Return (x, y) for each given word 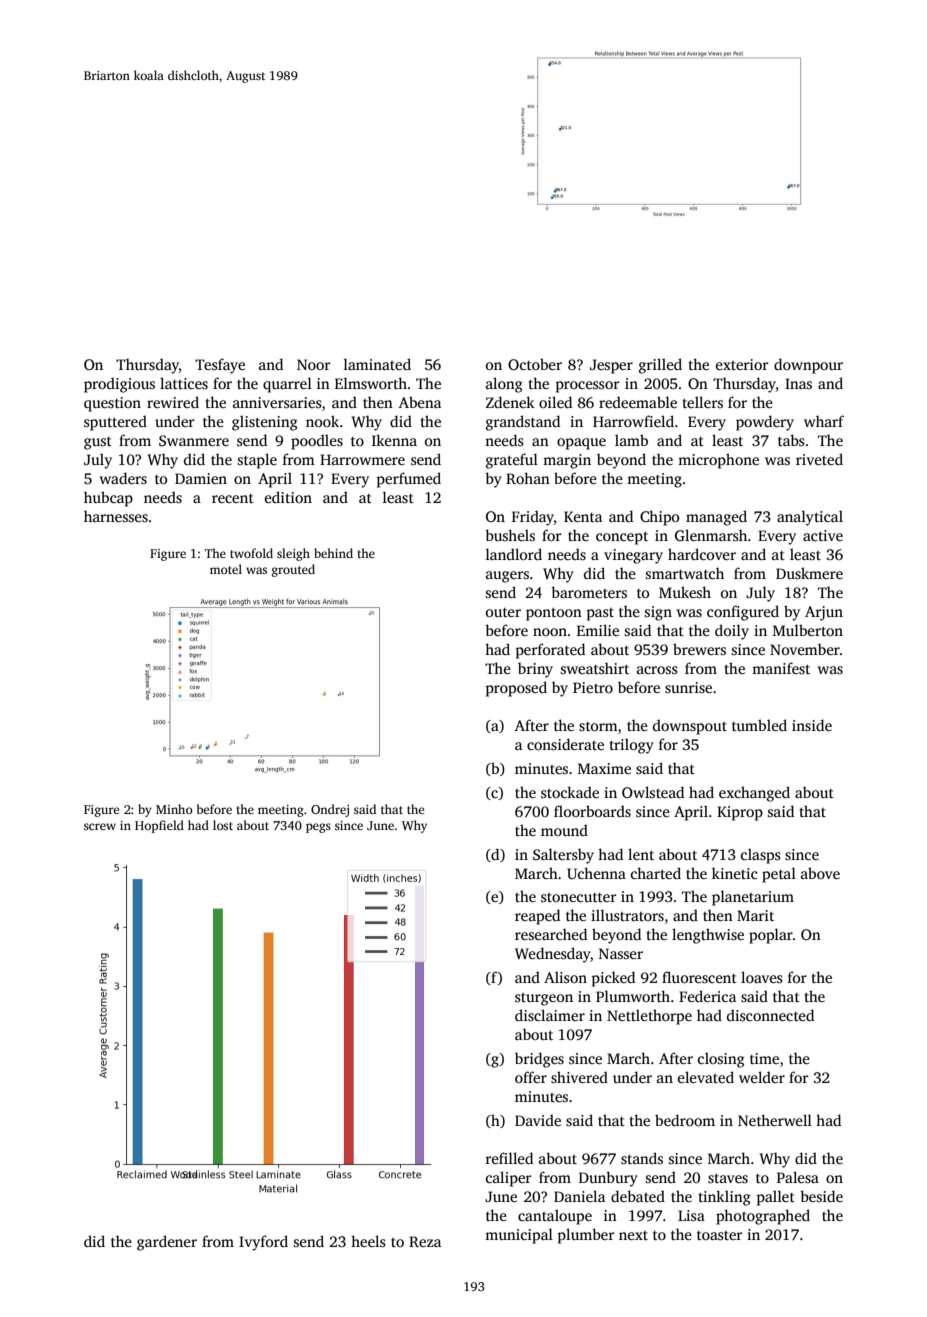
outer (503, 612)
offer (531, 1077)
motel (226, 569)
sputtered (115, 423)
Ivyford (263, 1243)
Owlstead (653, 792)
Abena (420, 402)
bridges (539, 1060)
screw (100, 826)
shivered (579, 1077)
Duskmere (809, 573)
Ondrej (330, 810)
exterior (742, 364)
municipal (519, 1236)
